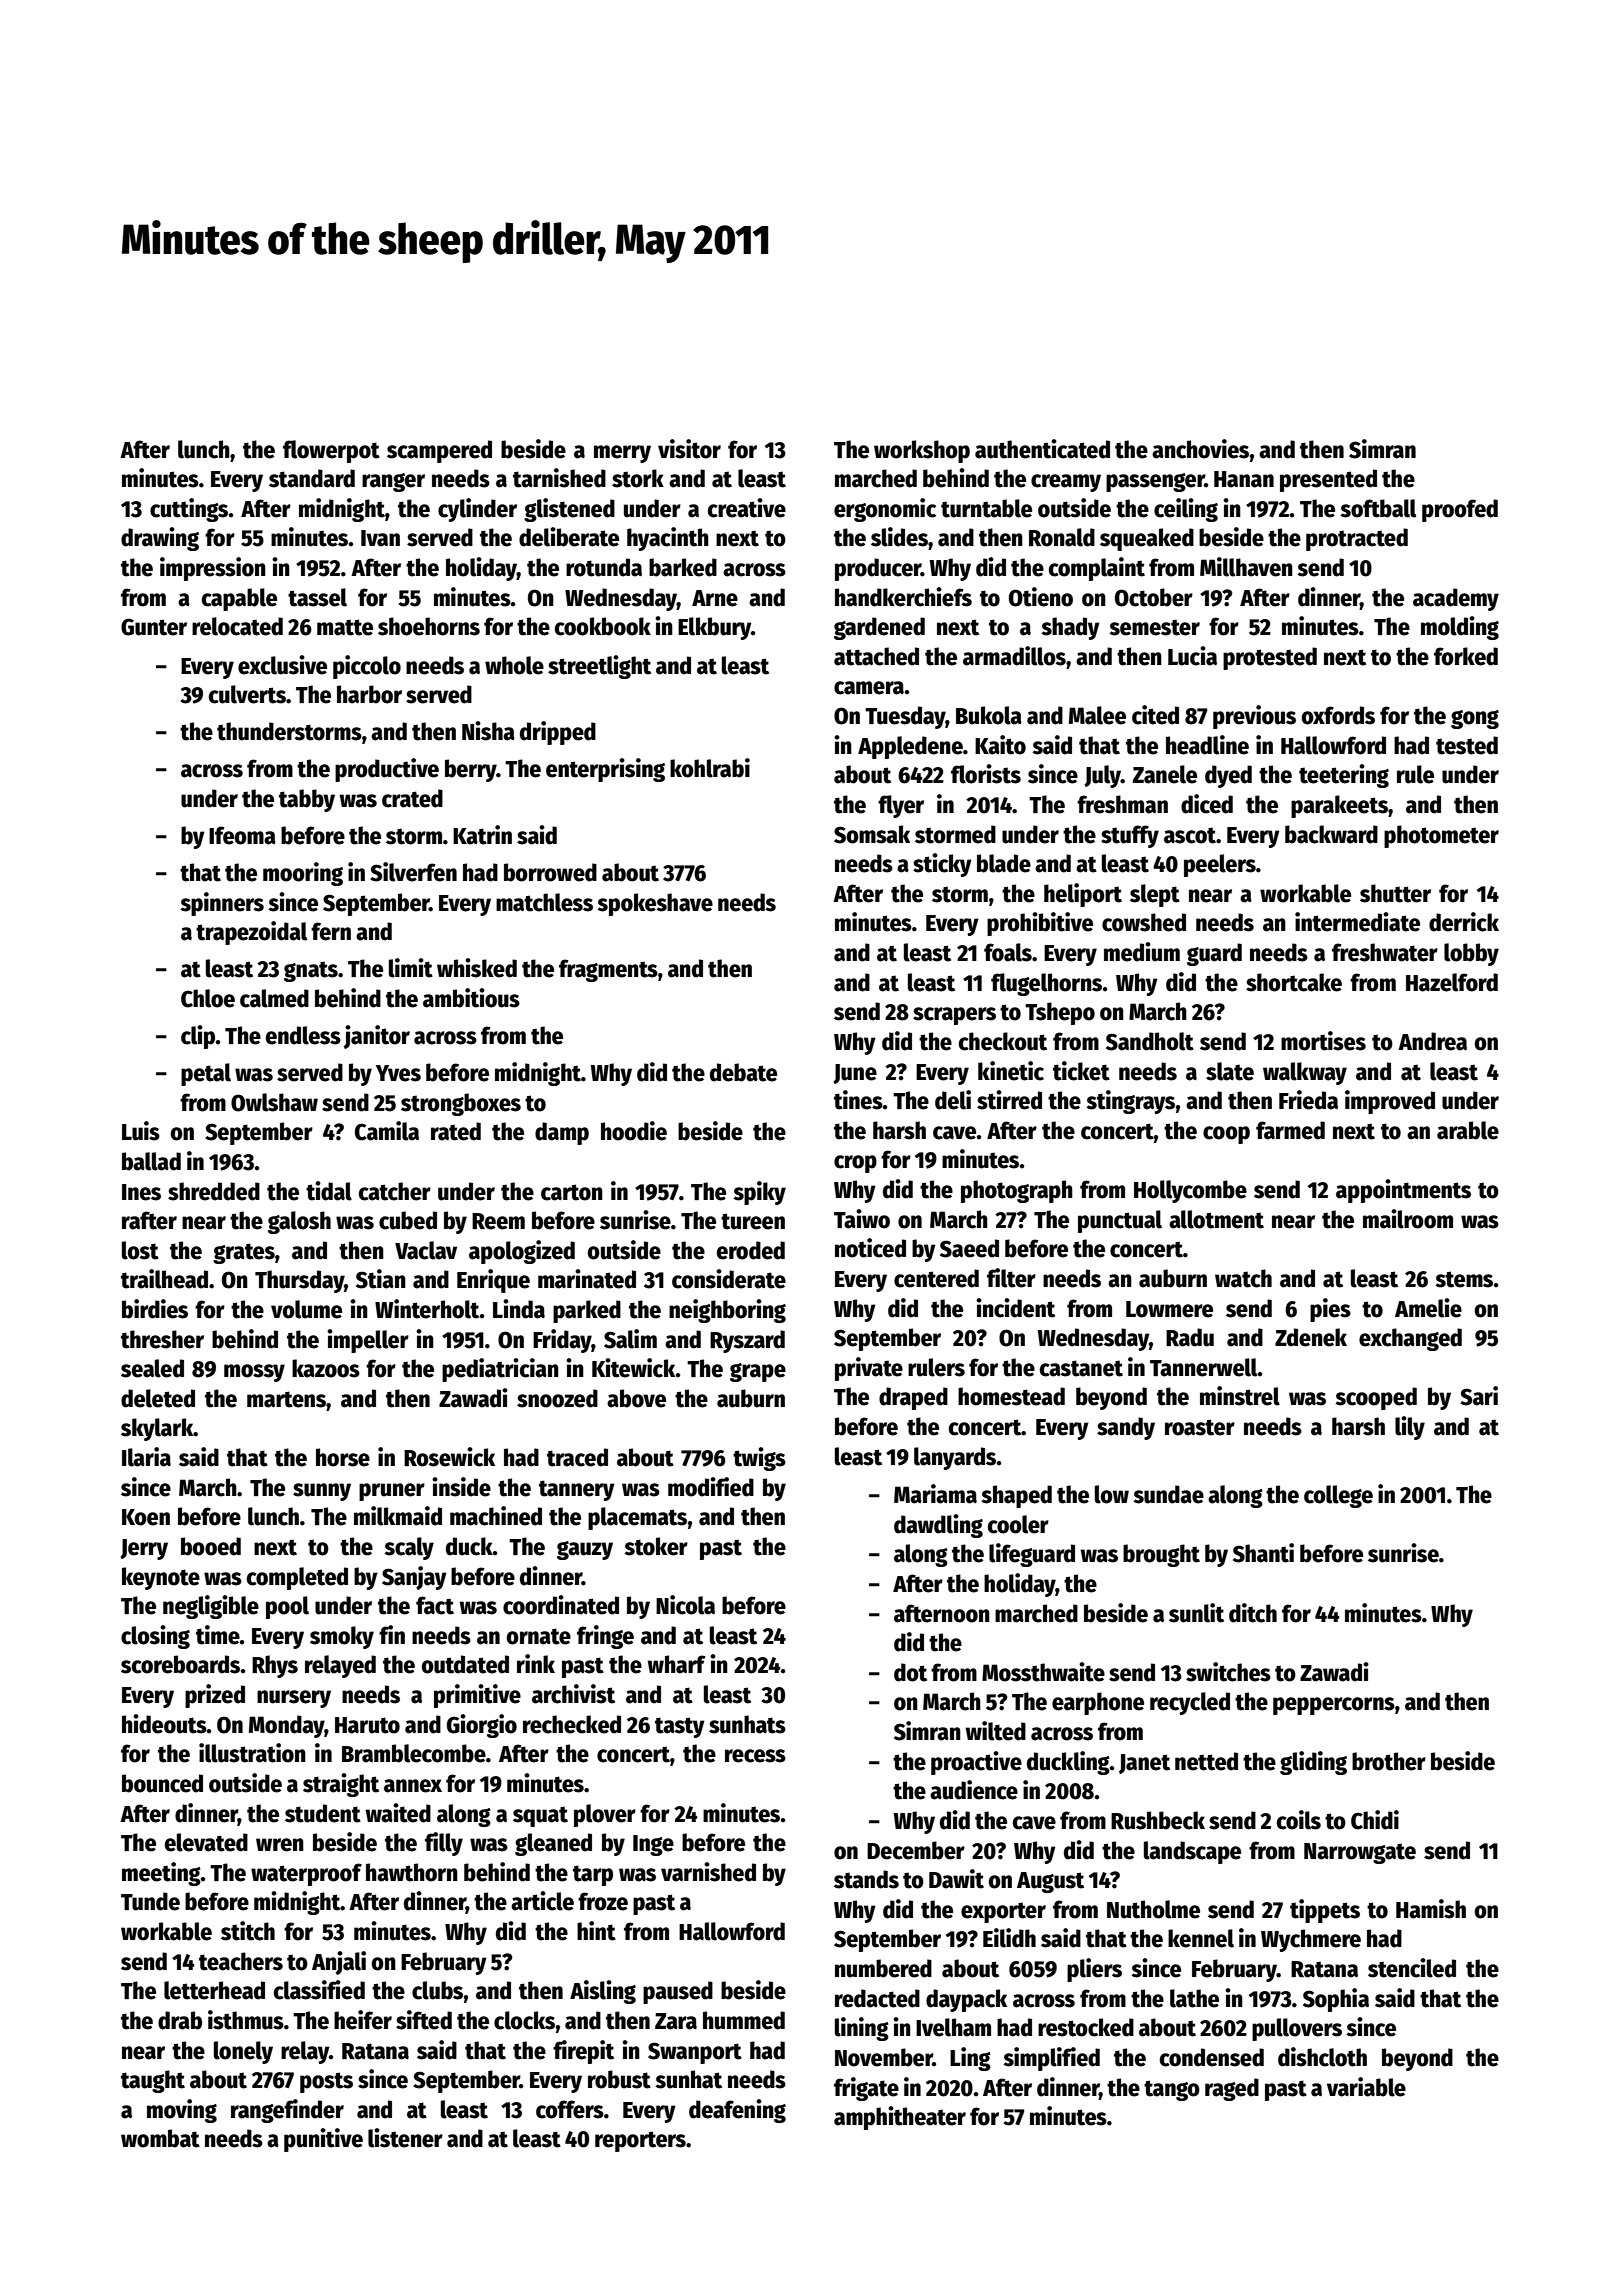 This screenshot has width=1620, height=2292. Describe the element at coordinates (753, 1221) in the screenshot. I see `tureen` at that location.
